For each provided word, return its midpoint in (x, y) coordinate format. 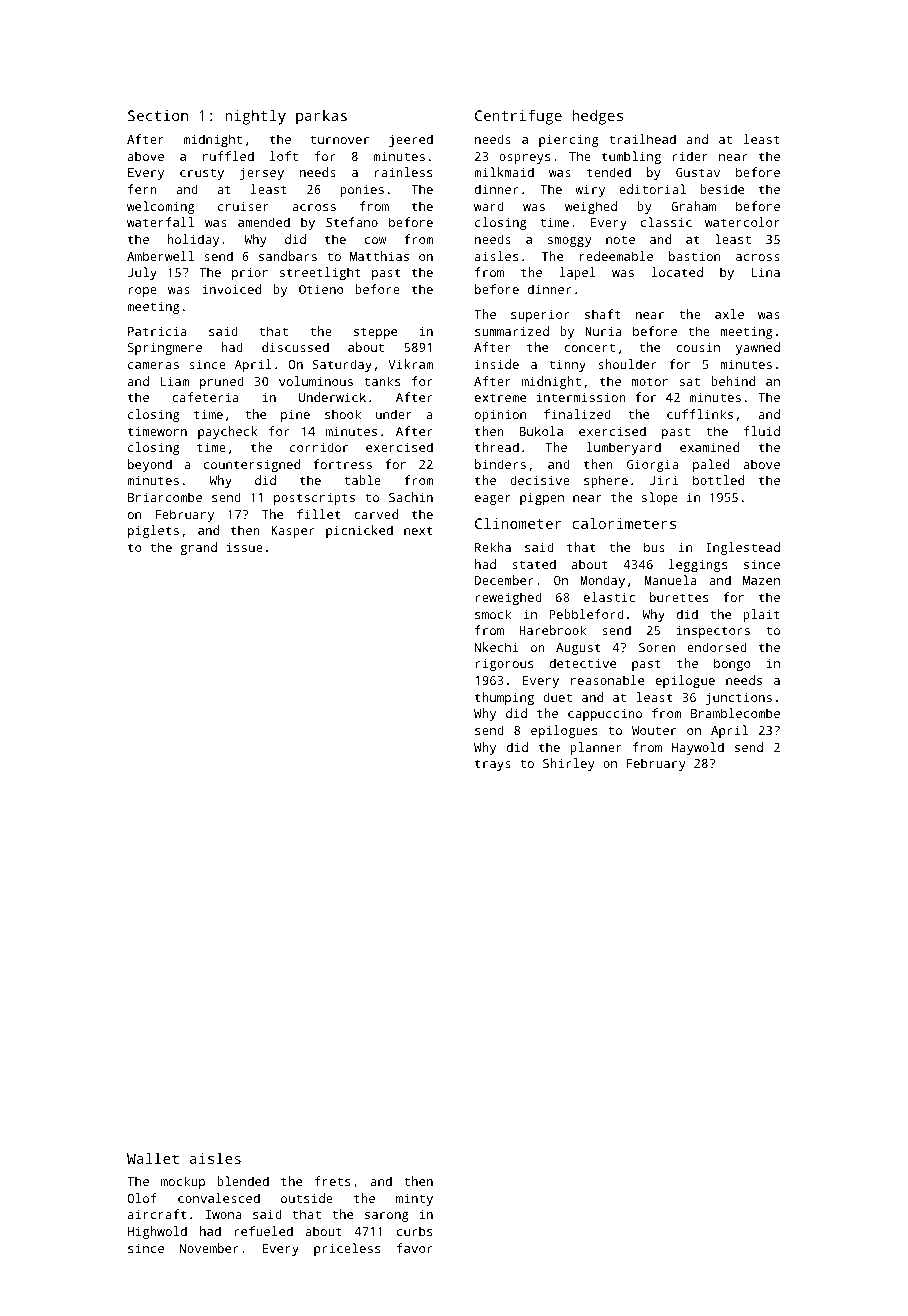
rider (690, 156)
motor (650, 381)
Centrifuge (518, 117)
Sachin (411, 497)
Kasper (293, 532)
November (209, 1248)
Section (158, 115)
